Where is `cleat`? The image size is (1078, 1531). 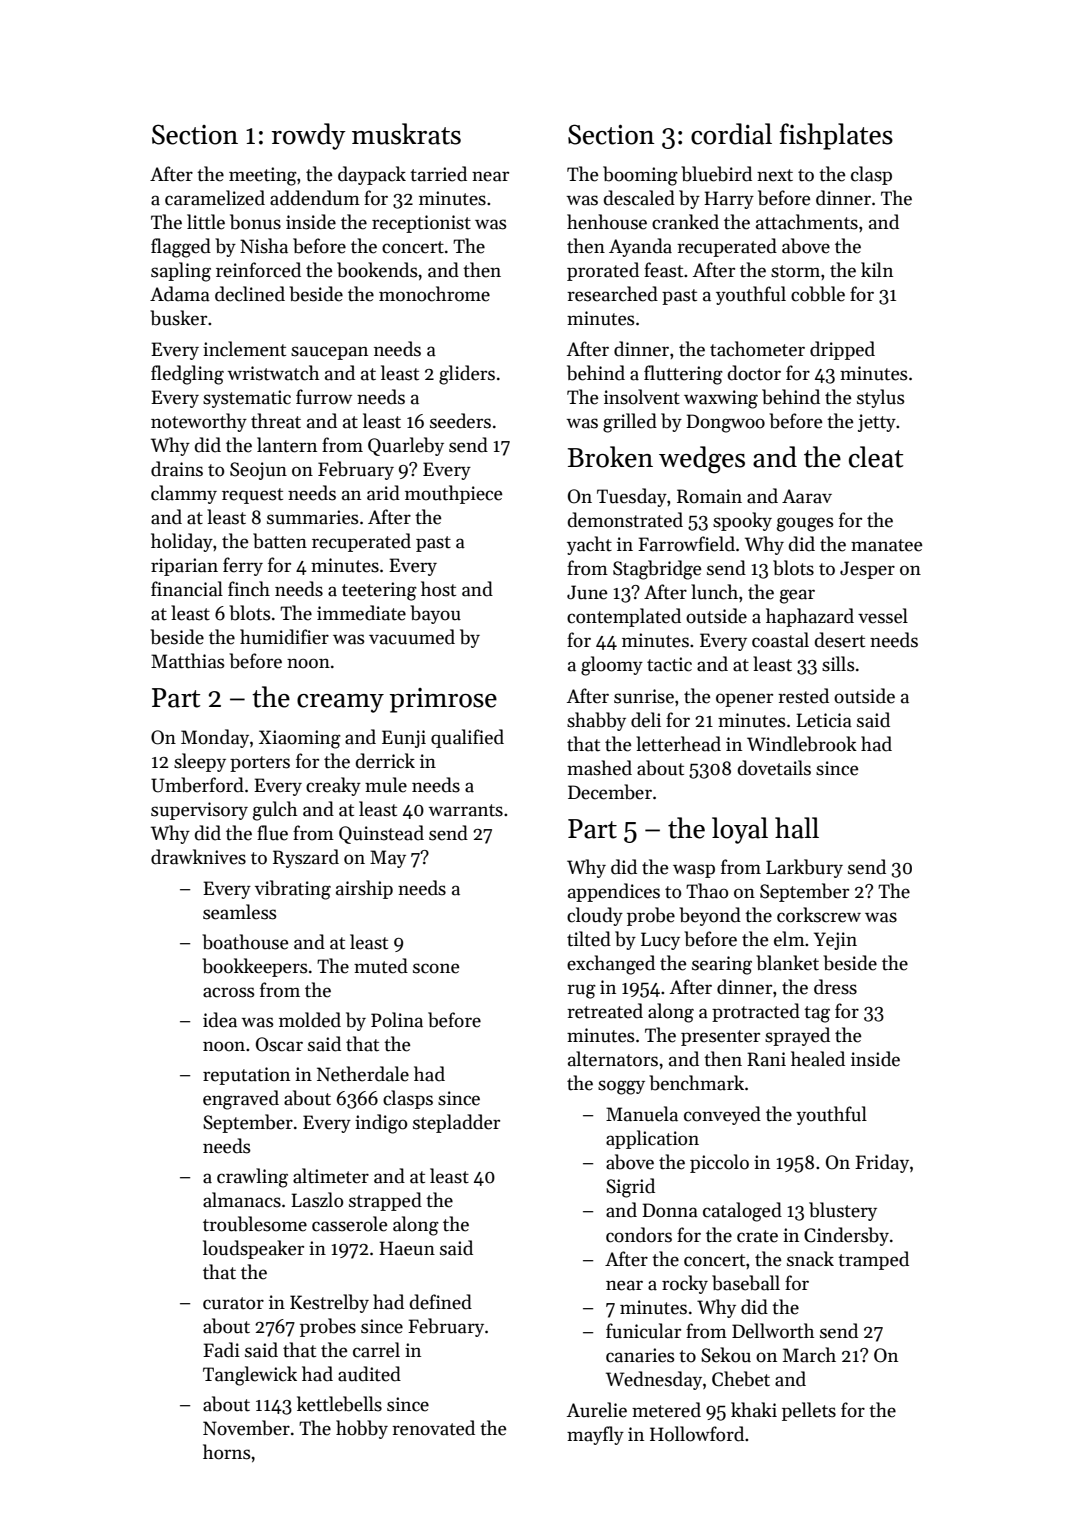
cleat is located at coordinates (876, 457).
